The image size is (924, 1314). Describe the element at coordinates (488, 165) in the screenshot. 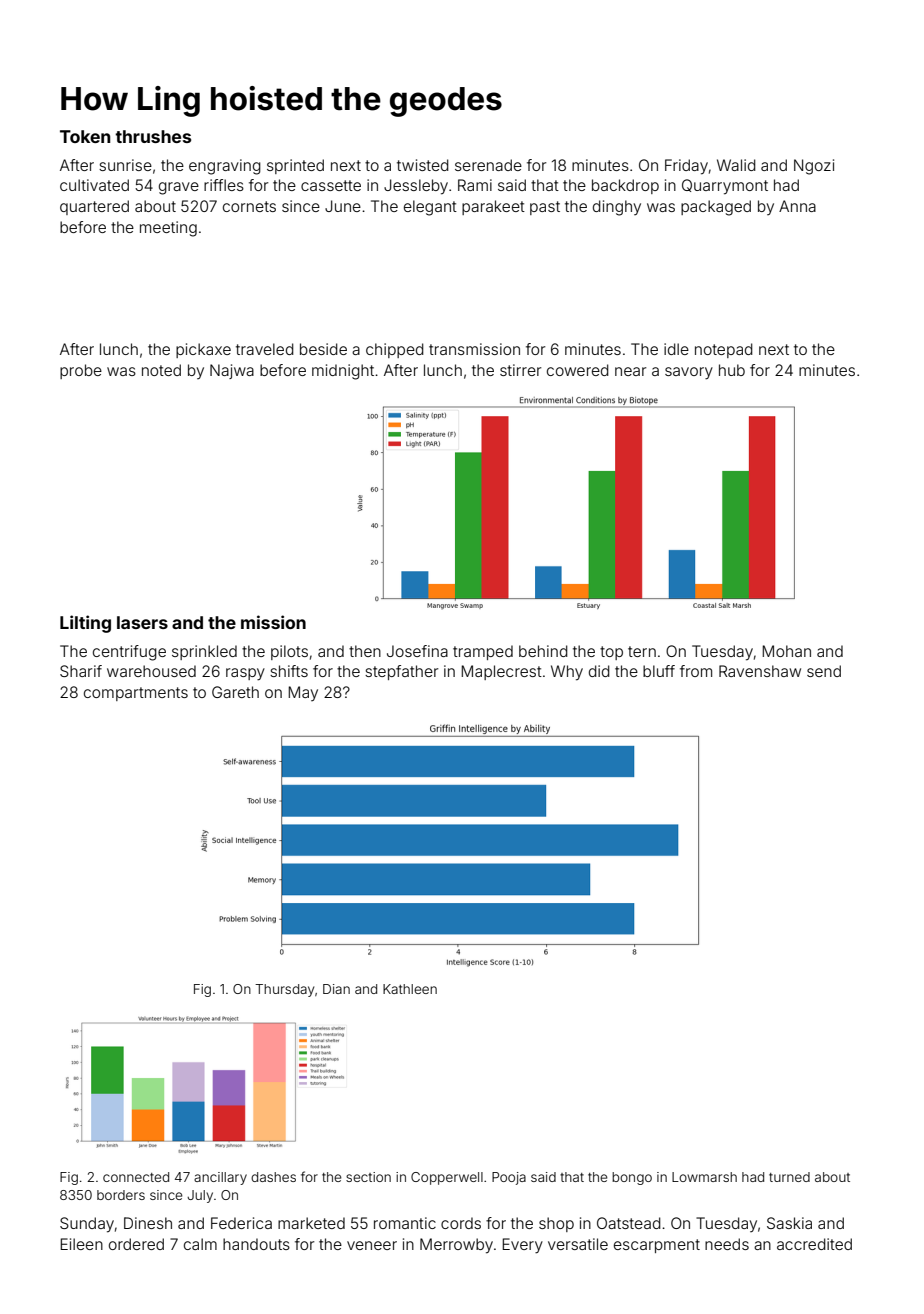

I see `serenade` at that location.
